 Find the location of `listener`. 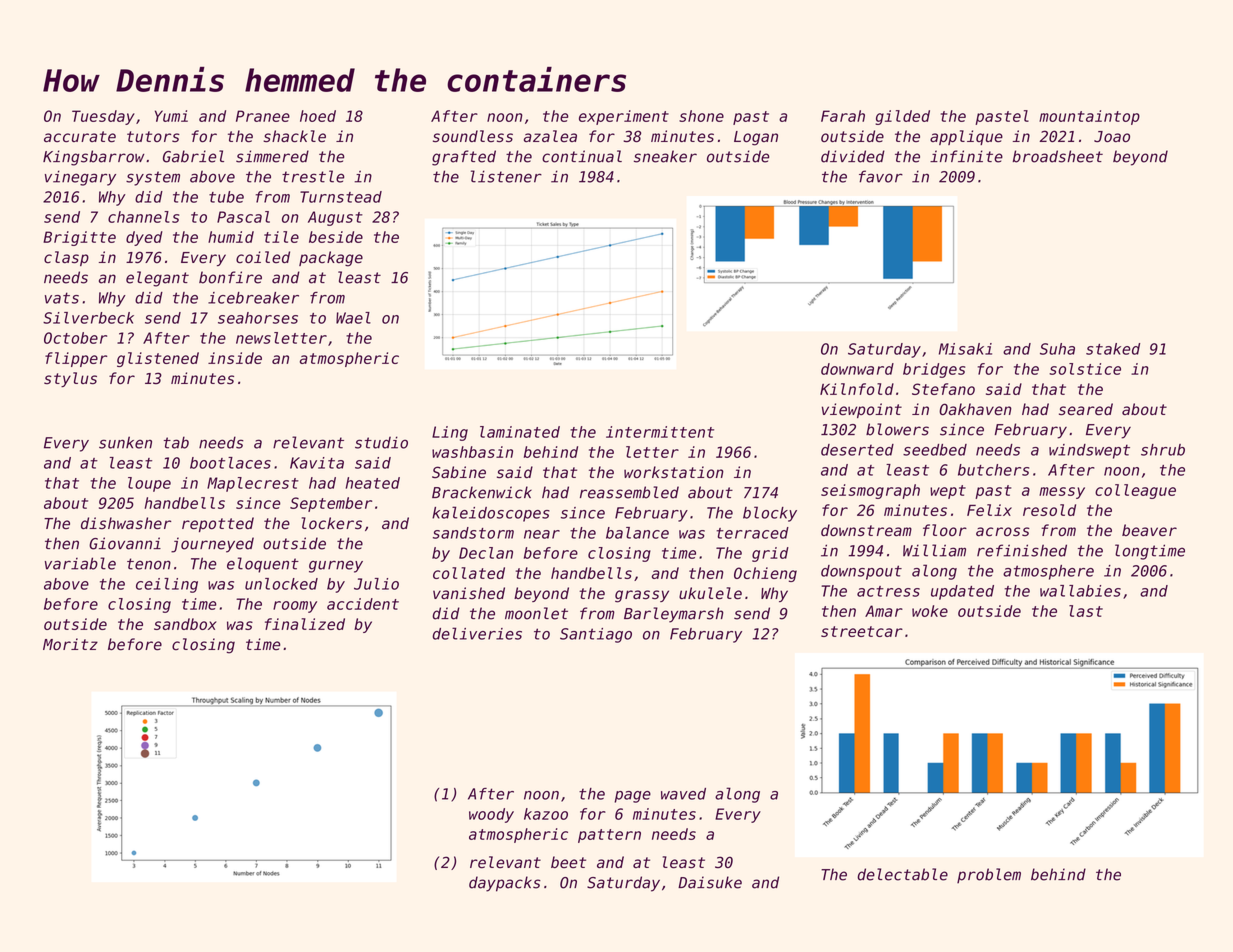

listener is located at coordinates (506, 176).
